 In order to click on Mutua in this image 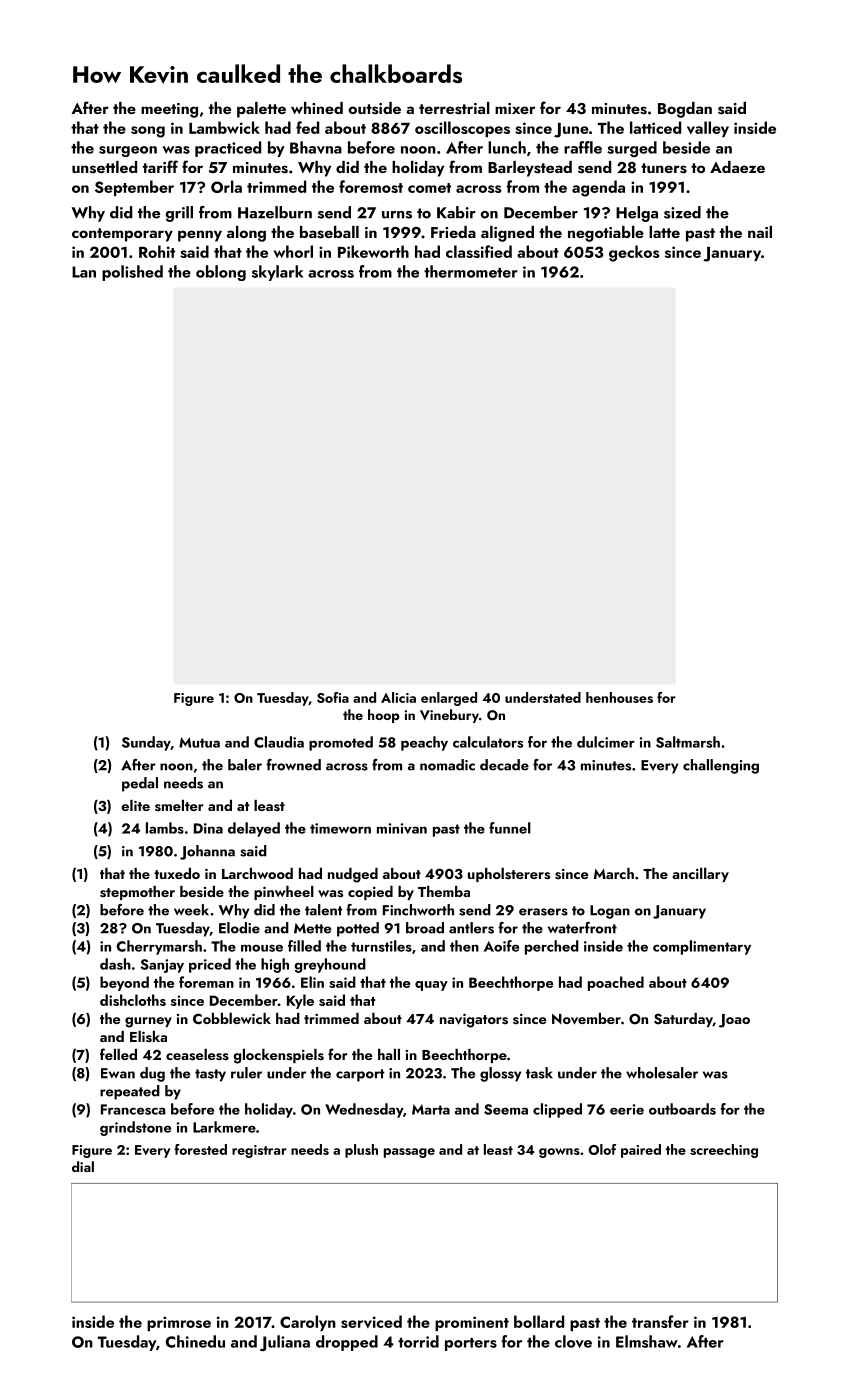, I will do `click(199, 742)`.
